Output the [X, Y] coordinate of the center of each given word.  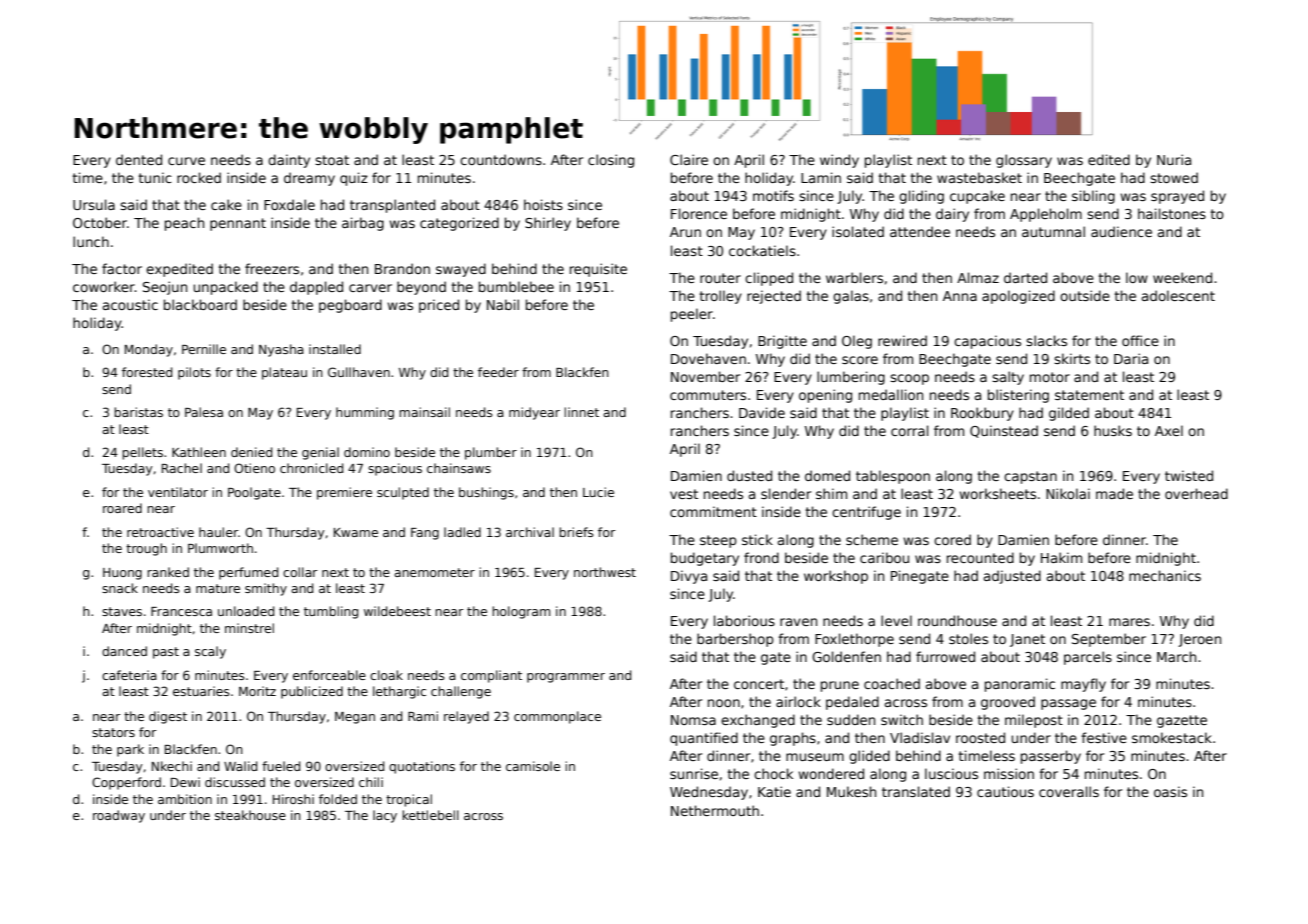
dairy [952, 215]
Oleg [857, 342]
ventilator [178, 492]
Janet [1027, 640]
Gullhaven [359, 372]
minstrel [249, 628]
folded [338, 799]
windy [839, 161]
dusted [749, 475]
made [1114, 493]
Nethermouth [715, 810]
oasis [1170, 791]
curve [186, 161]
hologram [521, 612]
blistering [1018, 396]
